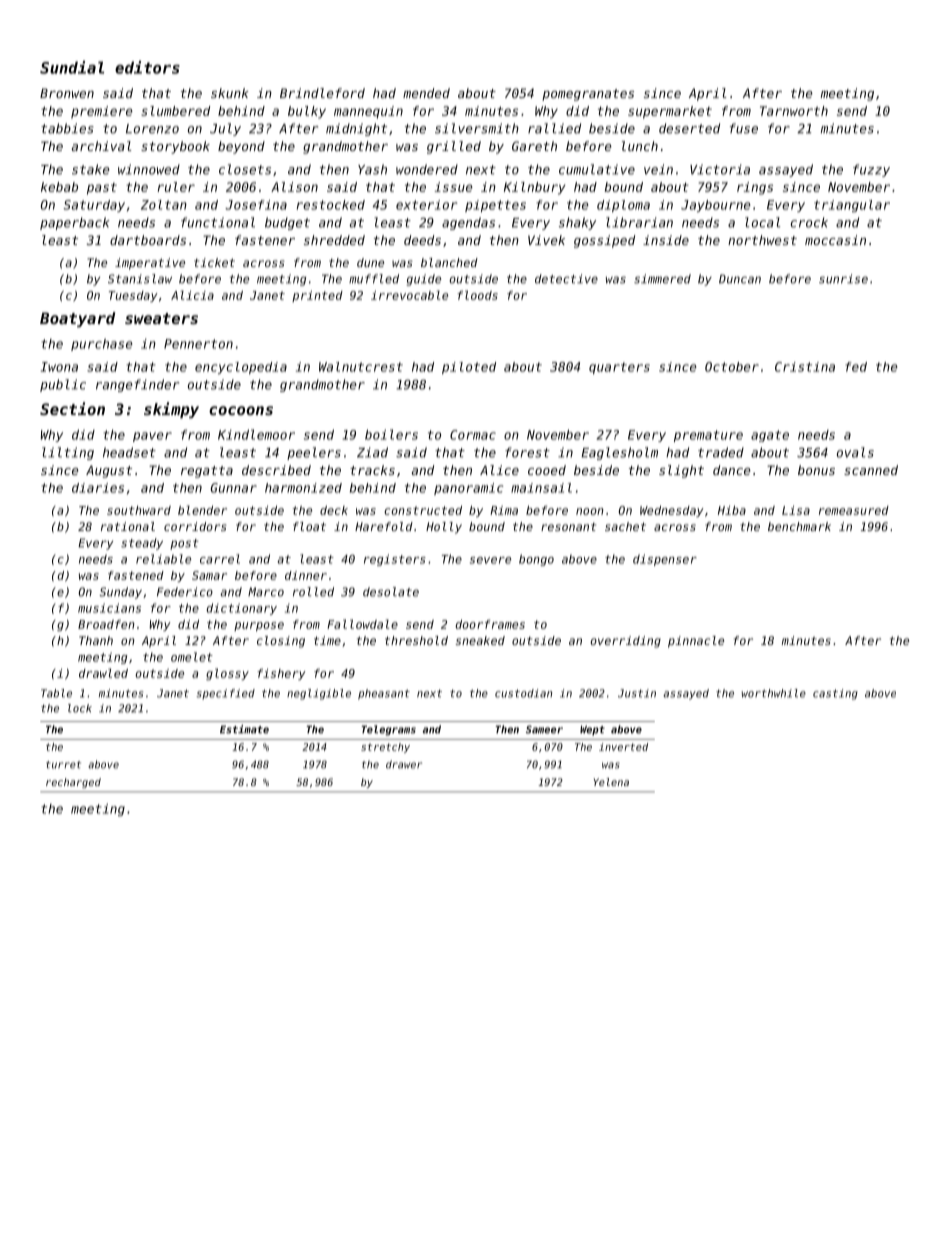 The image size is (952, 1233). Describe the element at coordinates (427, 169) in the document. I see `wondered` at that location.
